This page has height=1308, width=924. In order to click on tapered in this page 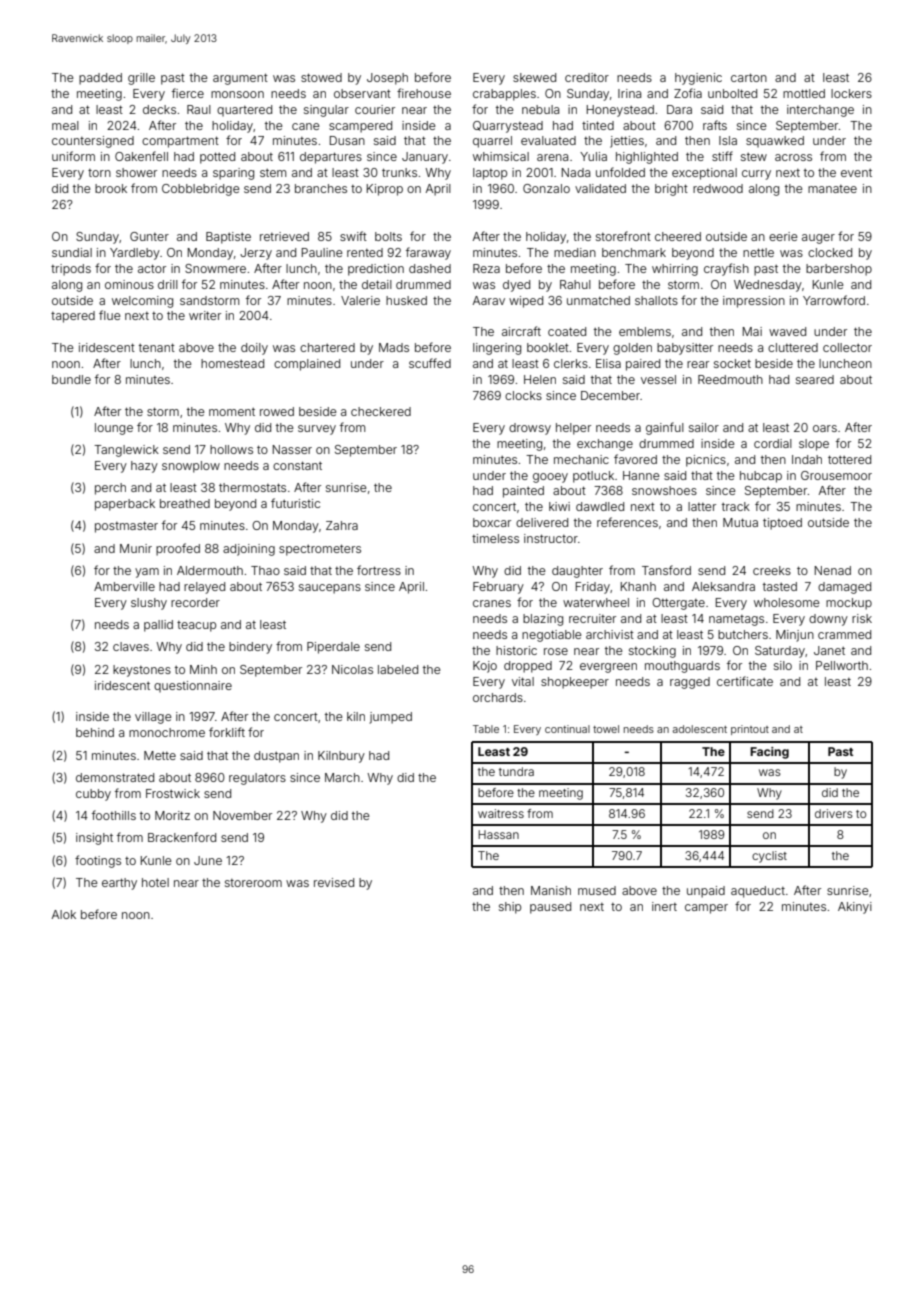, I will do `click(73, 317)`.
